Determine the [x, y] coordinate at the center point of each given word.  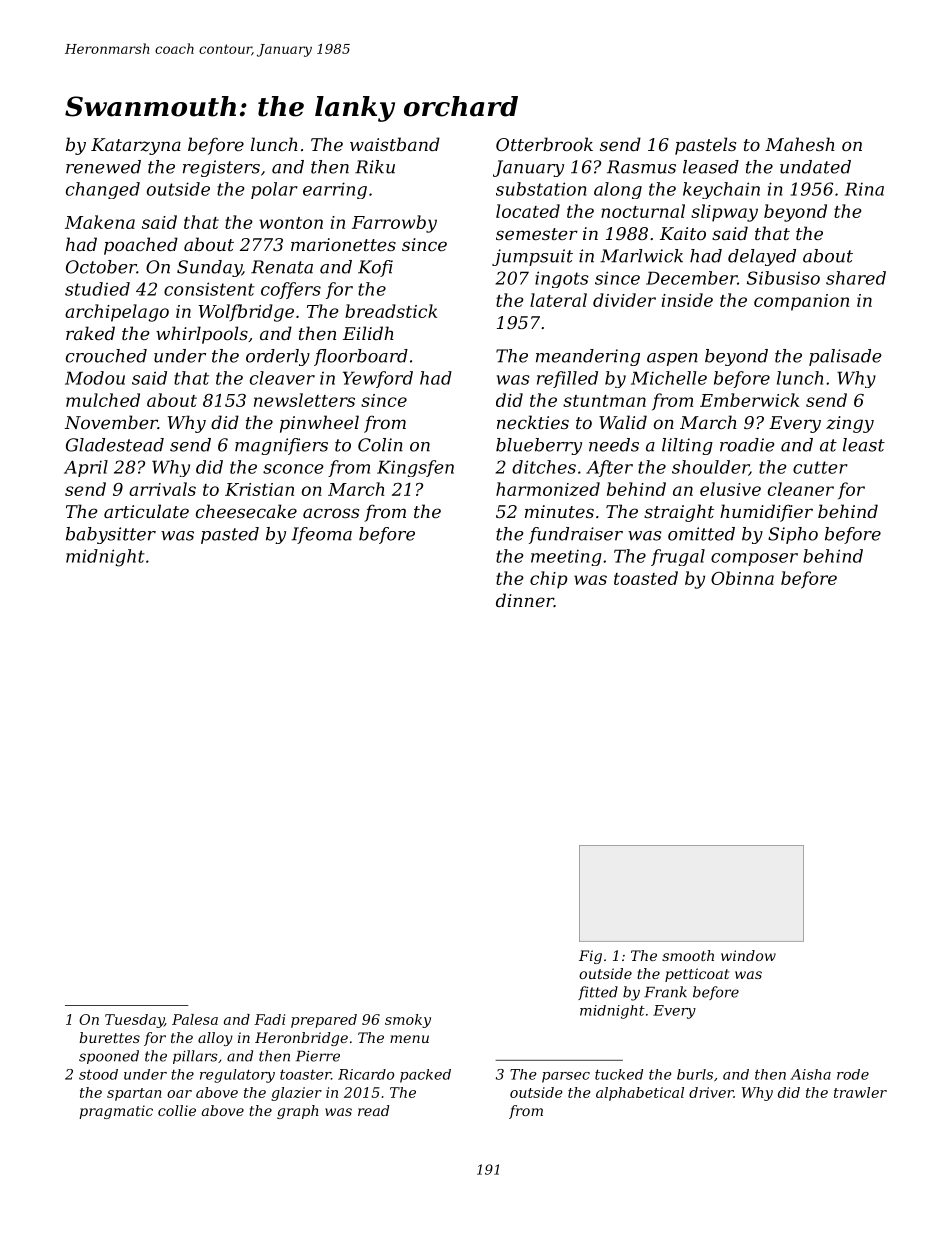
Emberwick [749, 400]
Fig [590, 957]
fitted [598, 993]
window [748, 955]
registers [221, 168]
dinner [525, 600]
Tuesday [134, 1021]
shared [856, 278]
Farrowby [394, 224]
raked [90, 333]
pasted [230, 535]
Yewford [378, 379]
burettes [109, 1037]
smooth [688, 955]
